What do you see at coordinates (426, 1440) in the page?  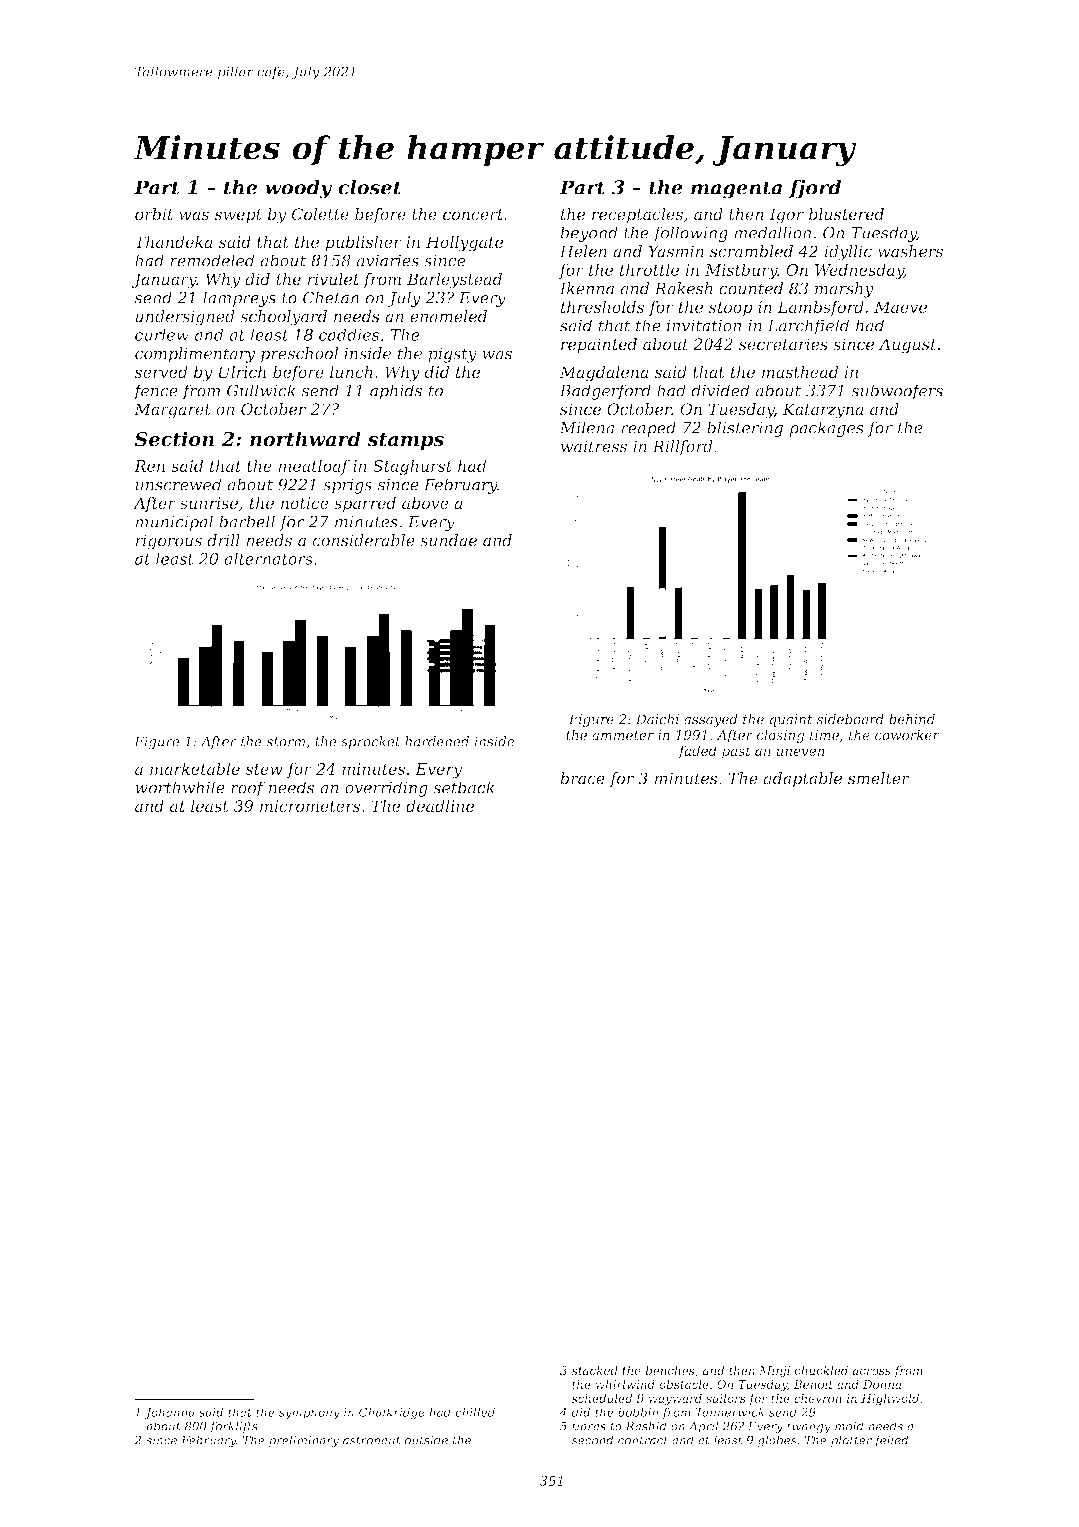 I see `outside` at bounding box center [426, 1440].
